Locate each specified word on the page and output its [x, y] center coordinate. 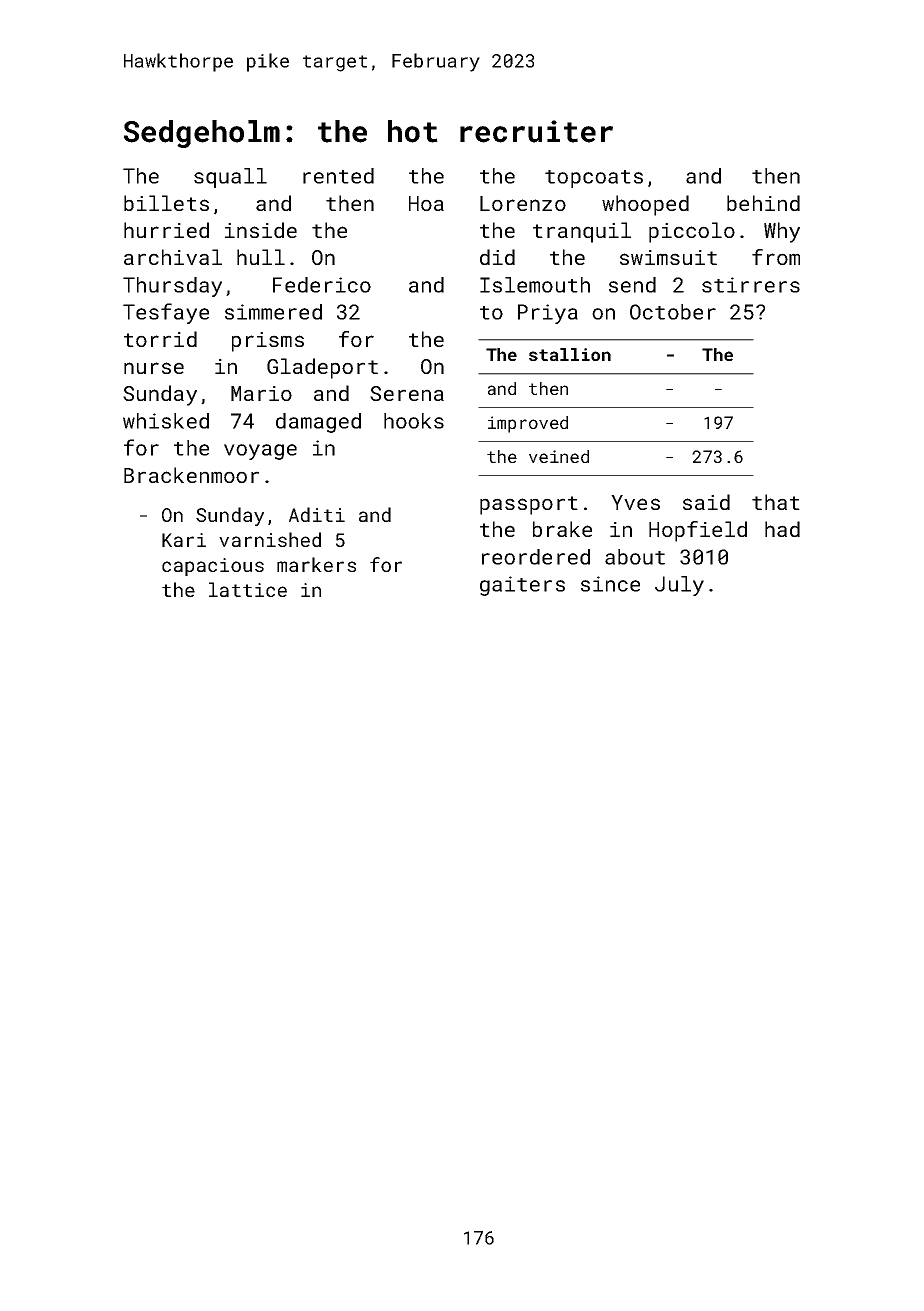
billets [166, 203]
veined [559, 456]
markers [316, 564]
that [776, 502]
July [679, 586]
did [497, 257]
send [632, 285]
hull [261, 257]
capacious [213, 567]
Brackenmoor [191, 475]
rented [338, 176]
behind [763, 203]
